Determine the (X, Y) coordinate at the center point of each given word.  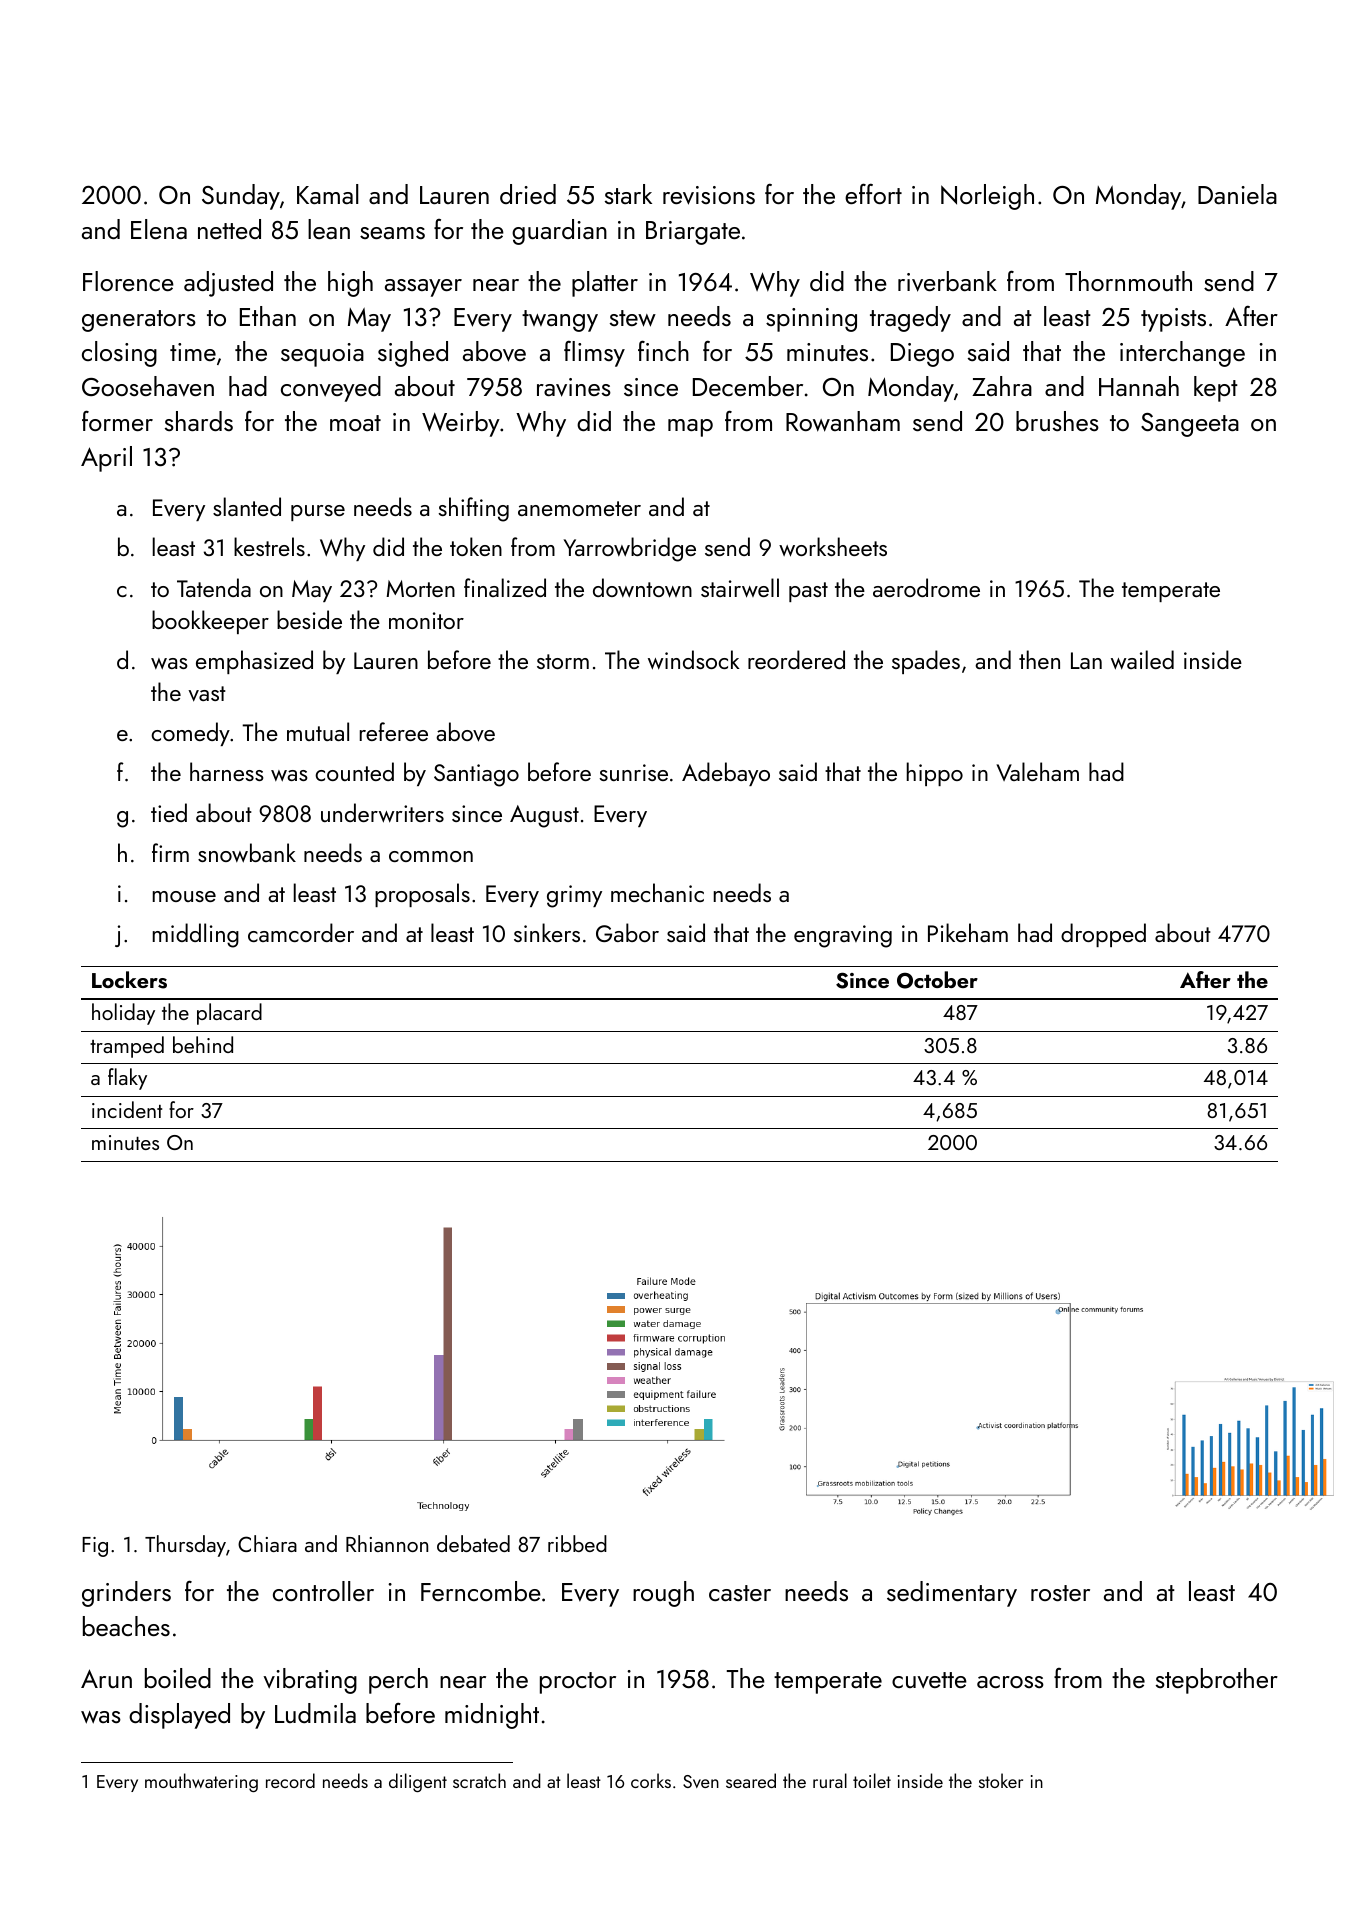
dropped (1103, 935)
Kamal (327, 194)
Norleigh (987, 197)
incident (127, 1109)
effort (873, 193)
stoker (1001, 1780)
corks (651, 1780)
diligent (418, 1782)
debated (473, 1543)
